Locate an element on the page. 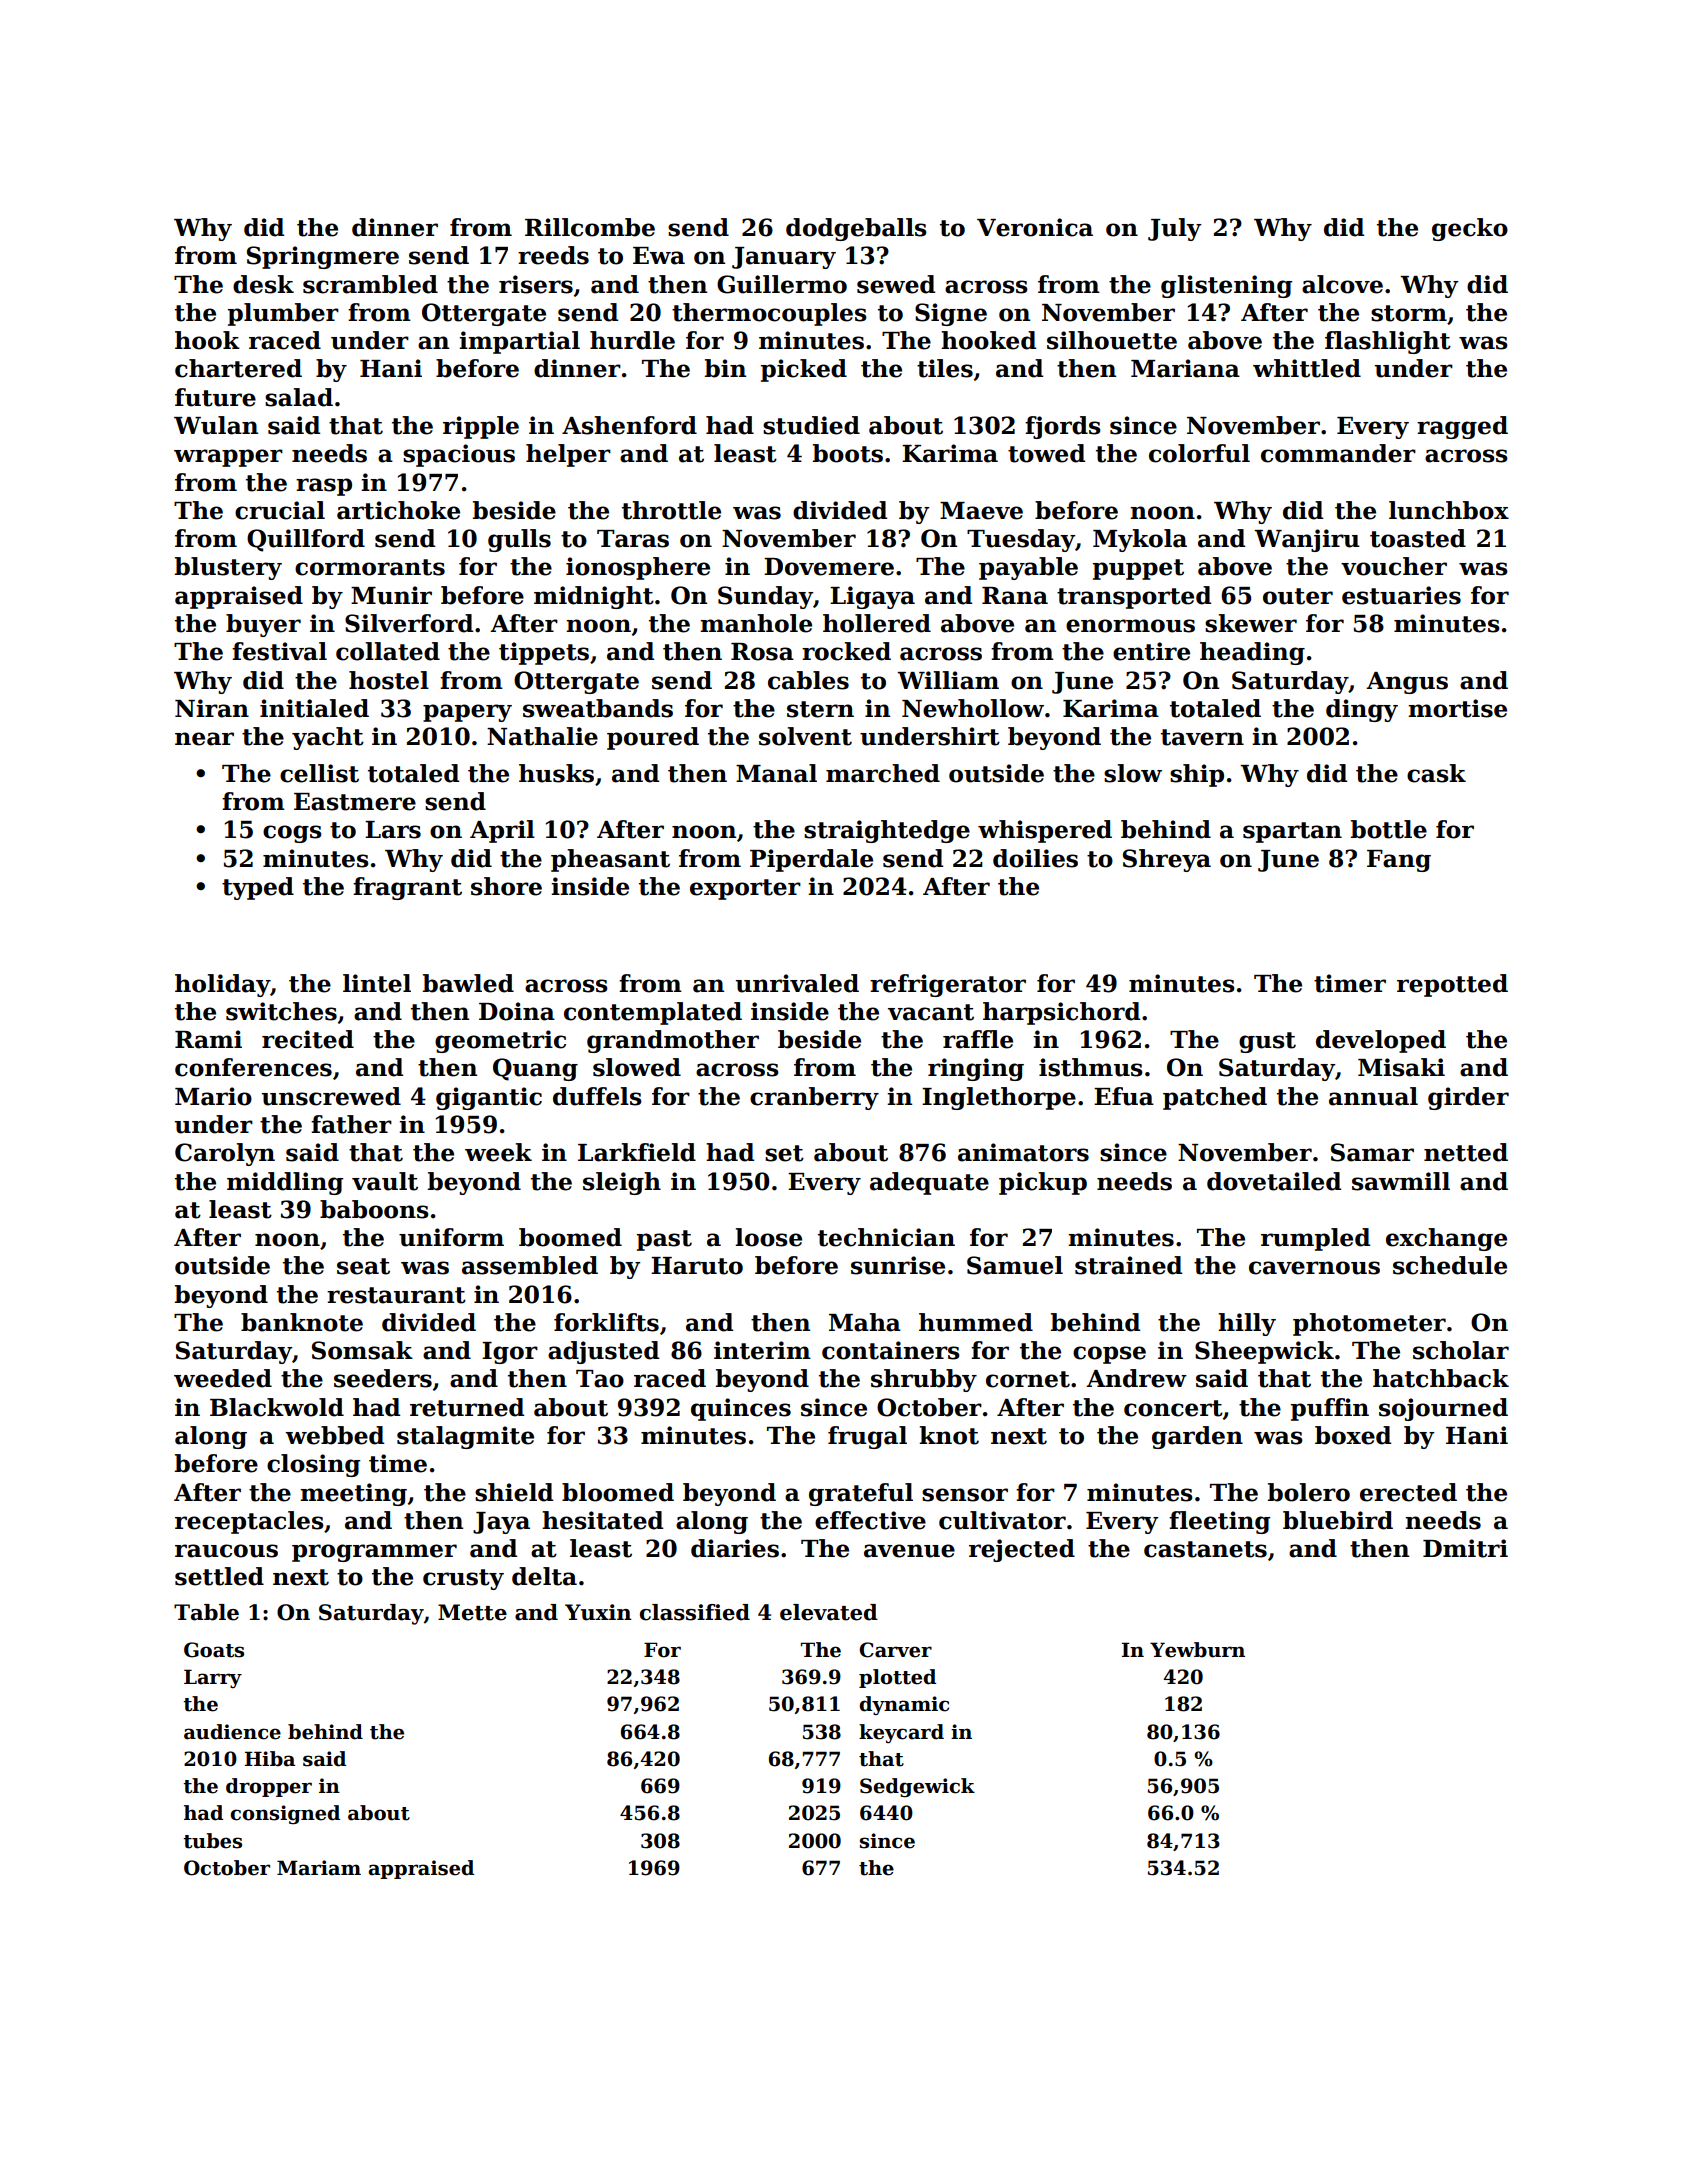  heading is located at coordinates (1252, 653).
